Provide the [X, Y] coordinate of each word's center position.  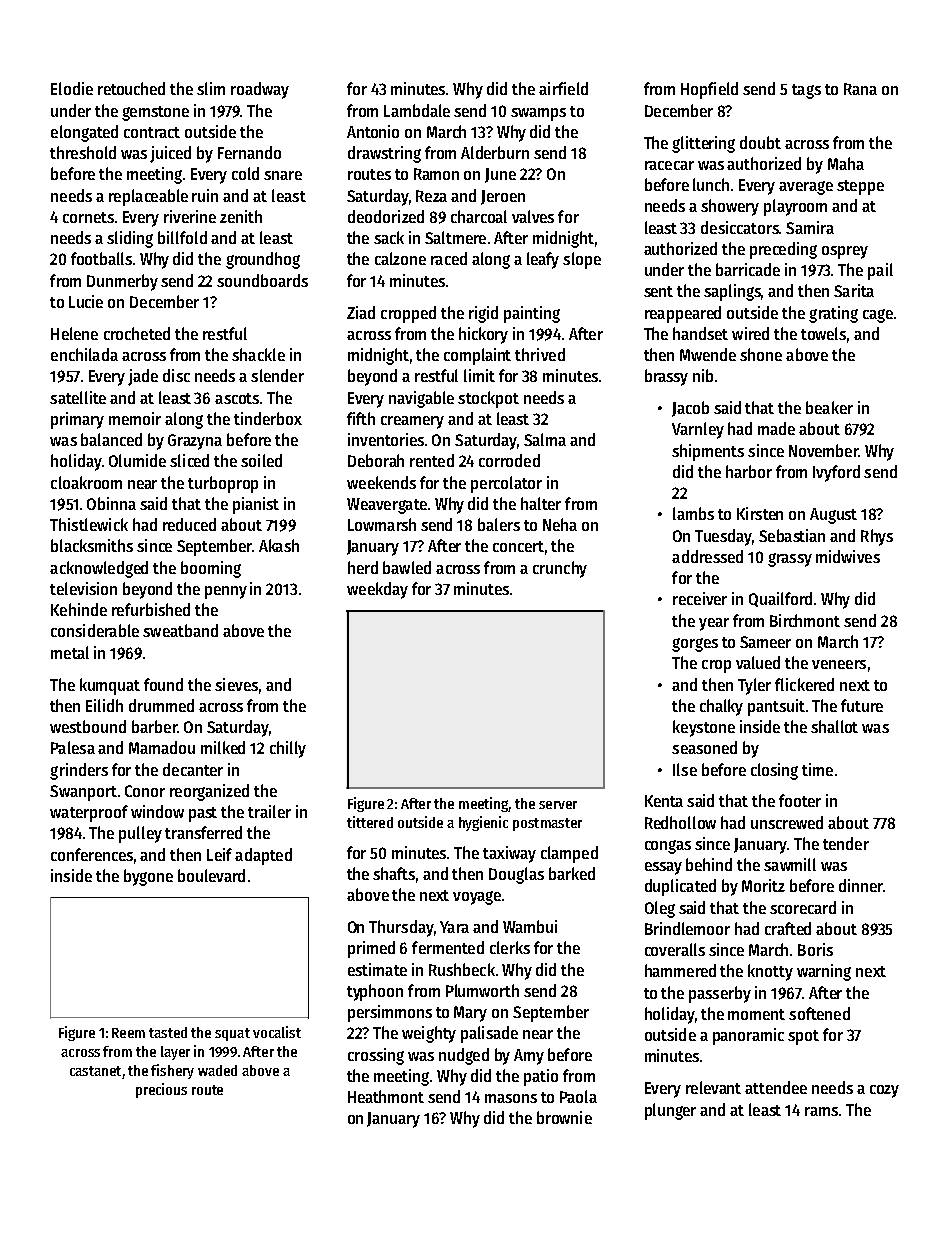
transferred [203, 832]
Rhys [877, 537]
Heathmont [386, 1096]
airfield [563, 88]
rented [432, 460]
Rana [860, 89]
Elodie [72, 88]
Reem [128, 1033]
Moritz [763, 885]
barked [572, 873]
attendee [776, 1087]
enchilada [84, 354]
